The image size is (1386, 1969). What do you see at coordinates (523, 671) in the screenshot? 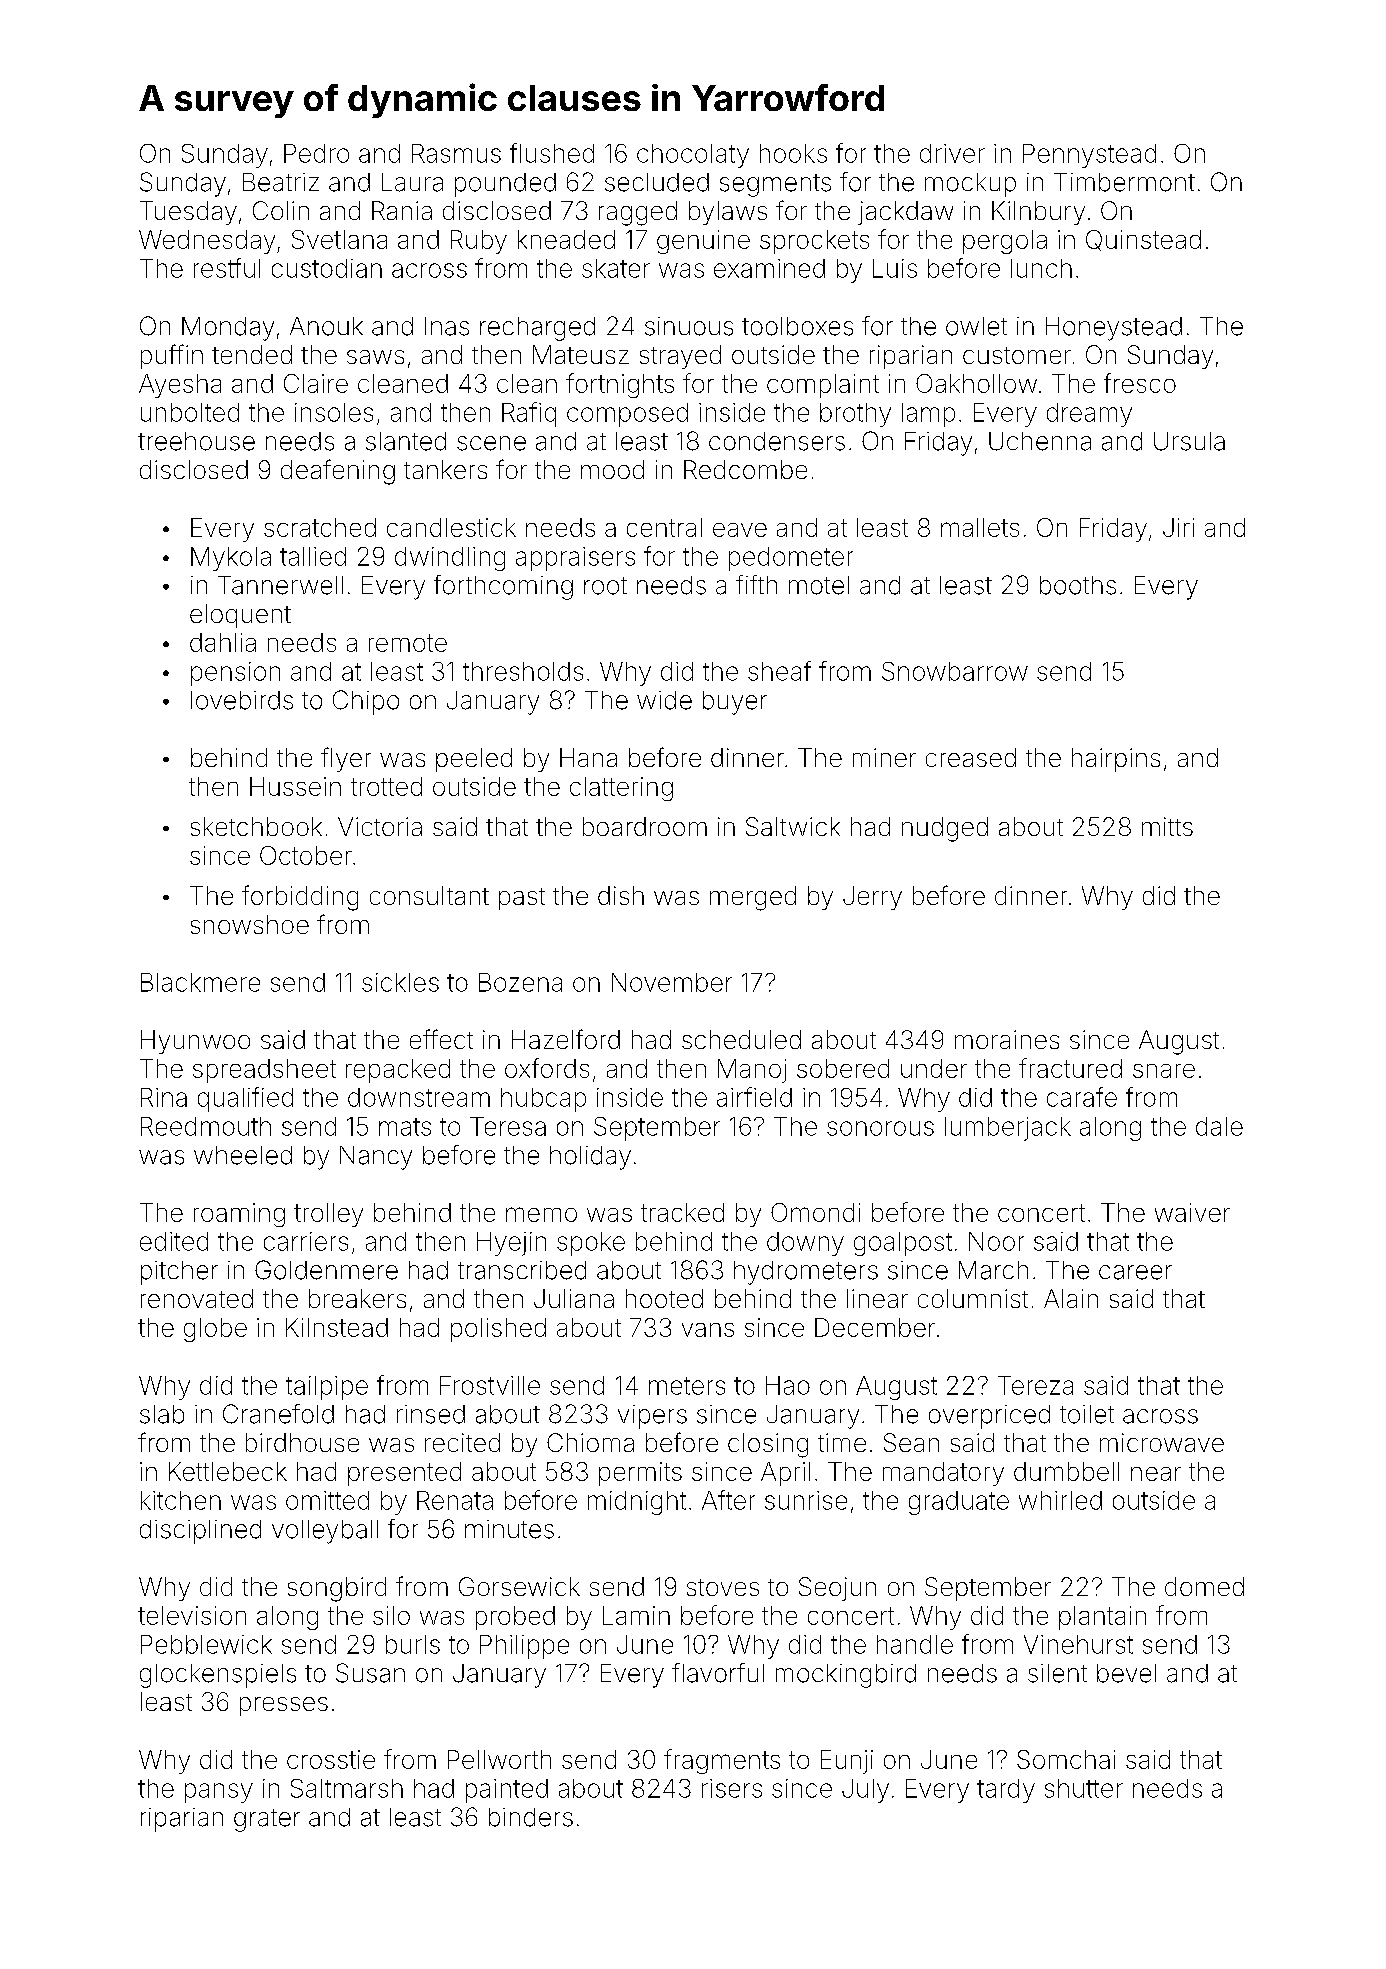
I see `thresholds` at bounding box center [523, 671].
